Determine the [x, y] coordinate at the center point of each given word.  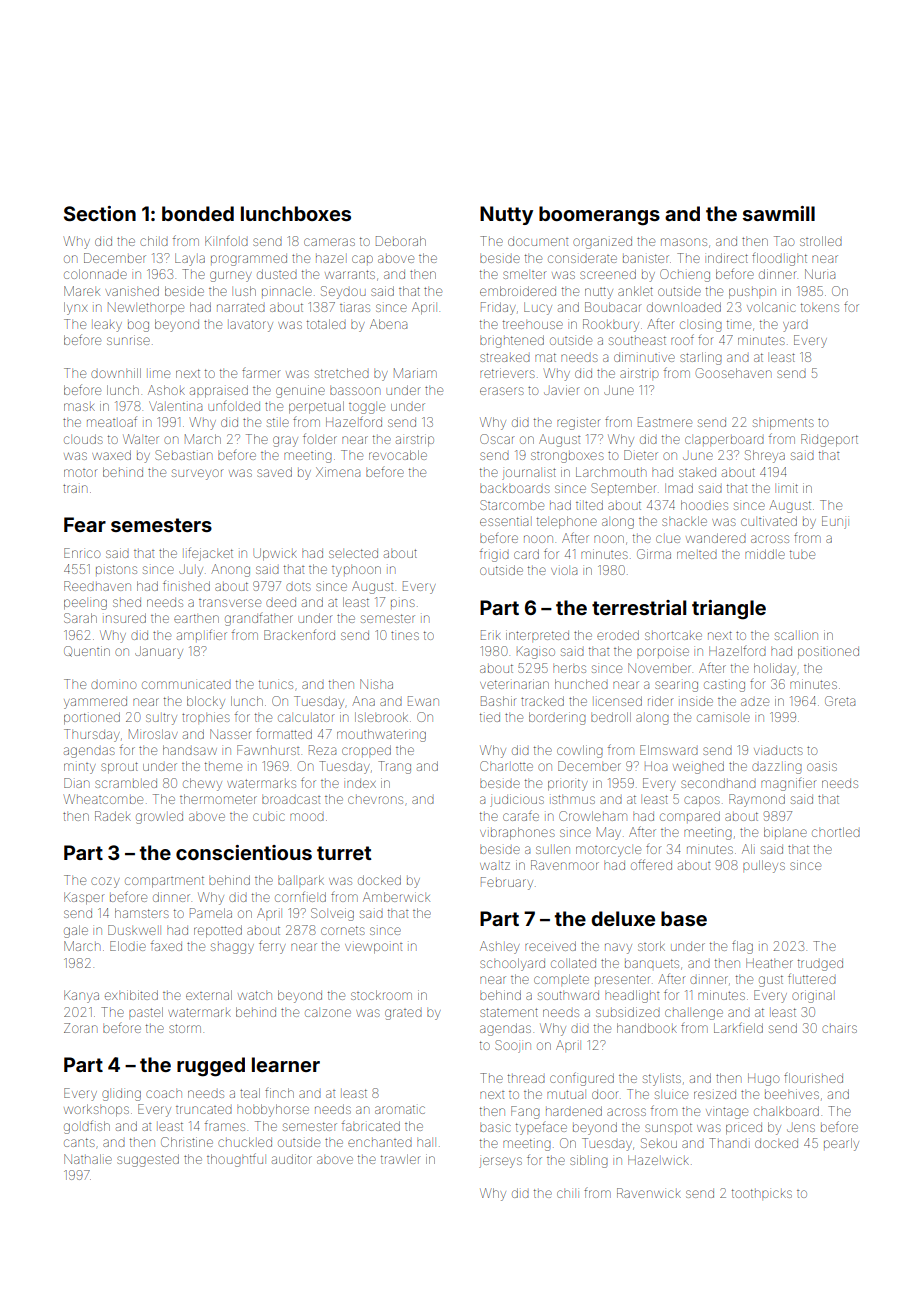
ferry [272, 947]
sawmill [779, 213]
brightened [512, 341]
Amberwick [396, 897]
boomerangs [599, 216]
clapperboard [724, 440]
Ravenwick [649, 1193]
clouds [83, 439]
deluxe [623, 918]
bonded [198, 213]
